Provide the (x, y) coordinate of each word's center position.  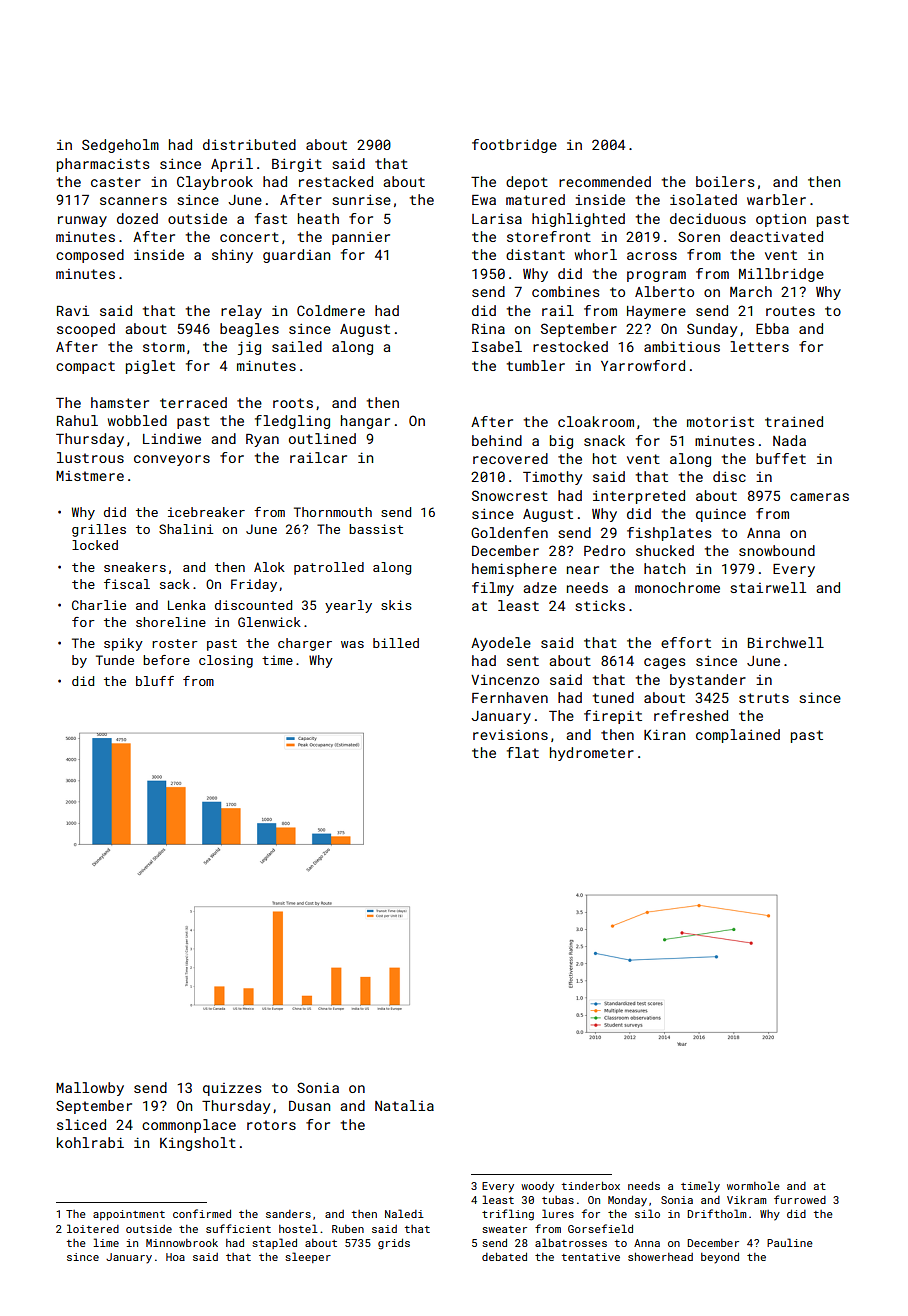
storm (164, 347)
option (781, 220)
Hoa (175, 1257)
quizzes (232, 1089)
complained (738, 736)
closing (226, 661)
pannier (361, 238)
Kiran (664, 734)
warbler (776, 199)
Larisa (497, 218)
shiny (232, 256)
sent (523, 661)
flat (523, 752)
